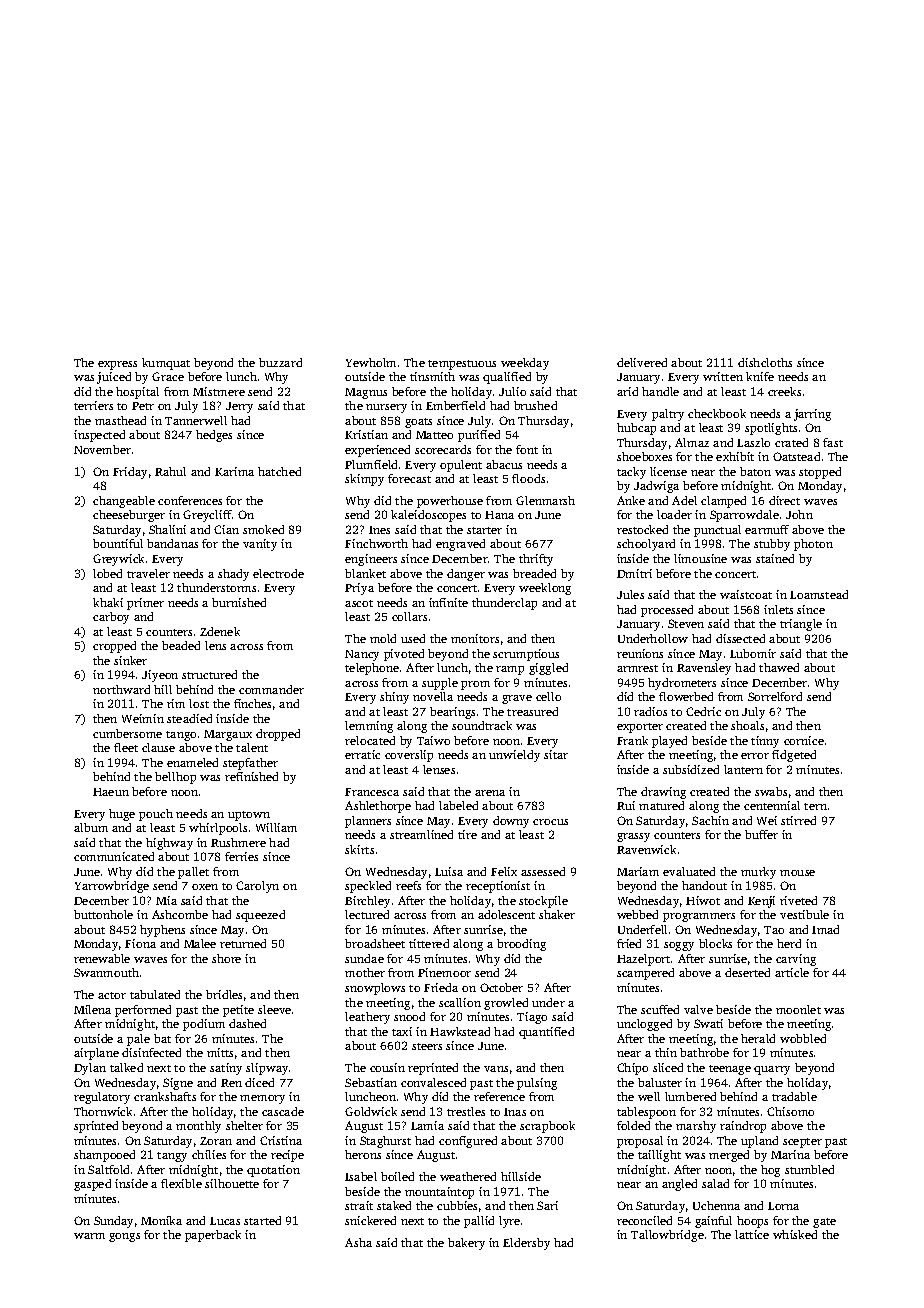 This screenshot has height=1308, width=924. I want to click on hatched, so click(279, 471).
